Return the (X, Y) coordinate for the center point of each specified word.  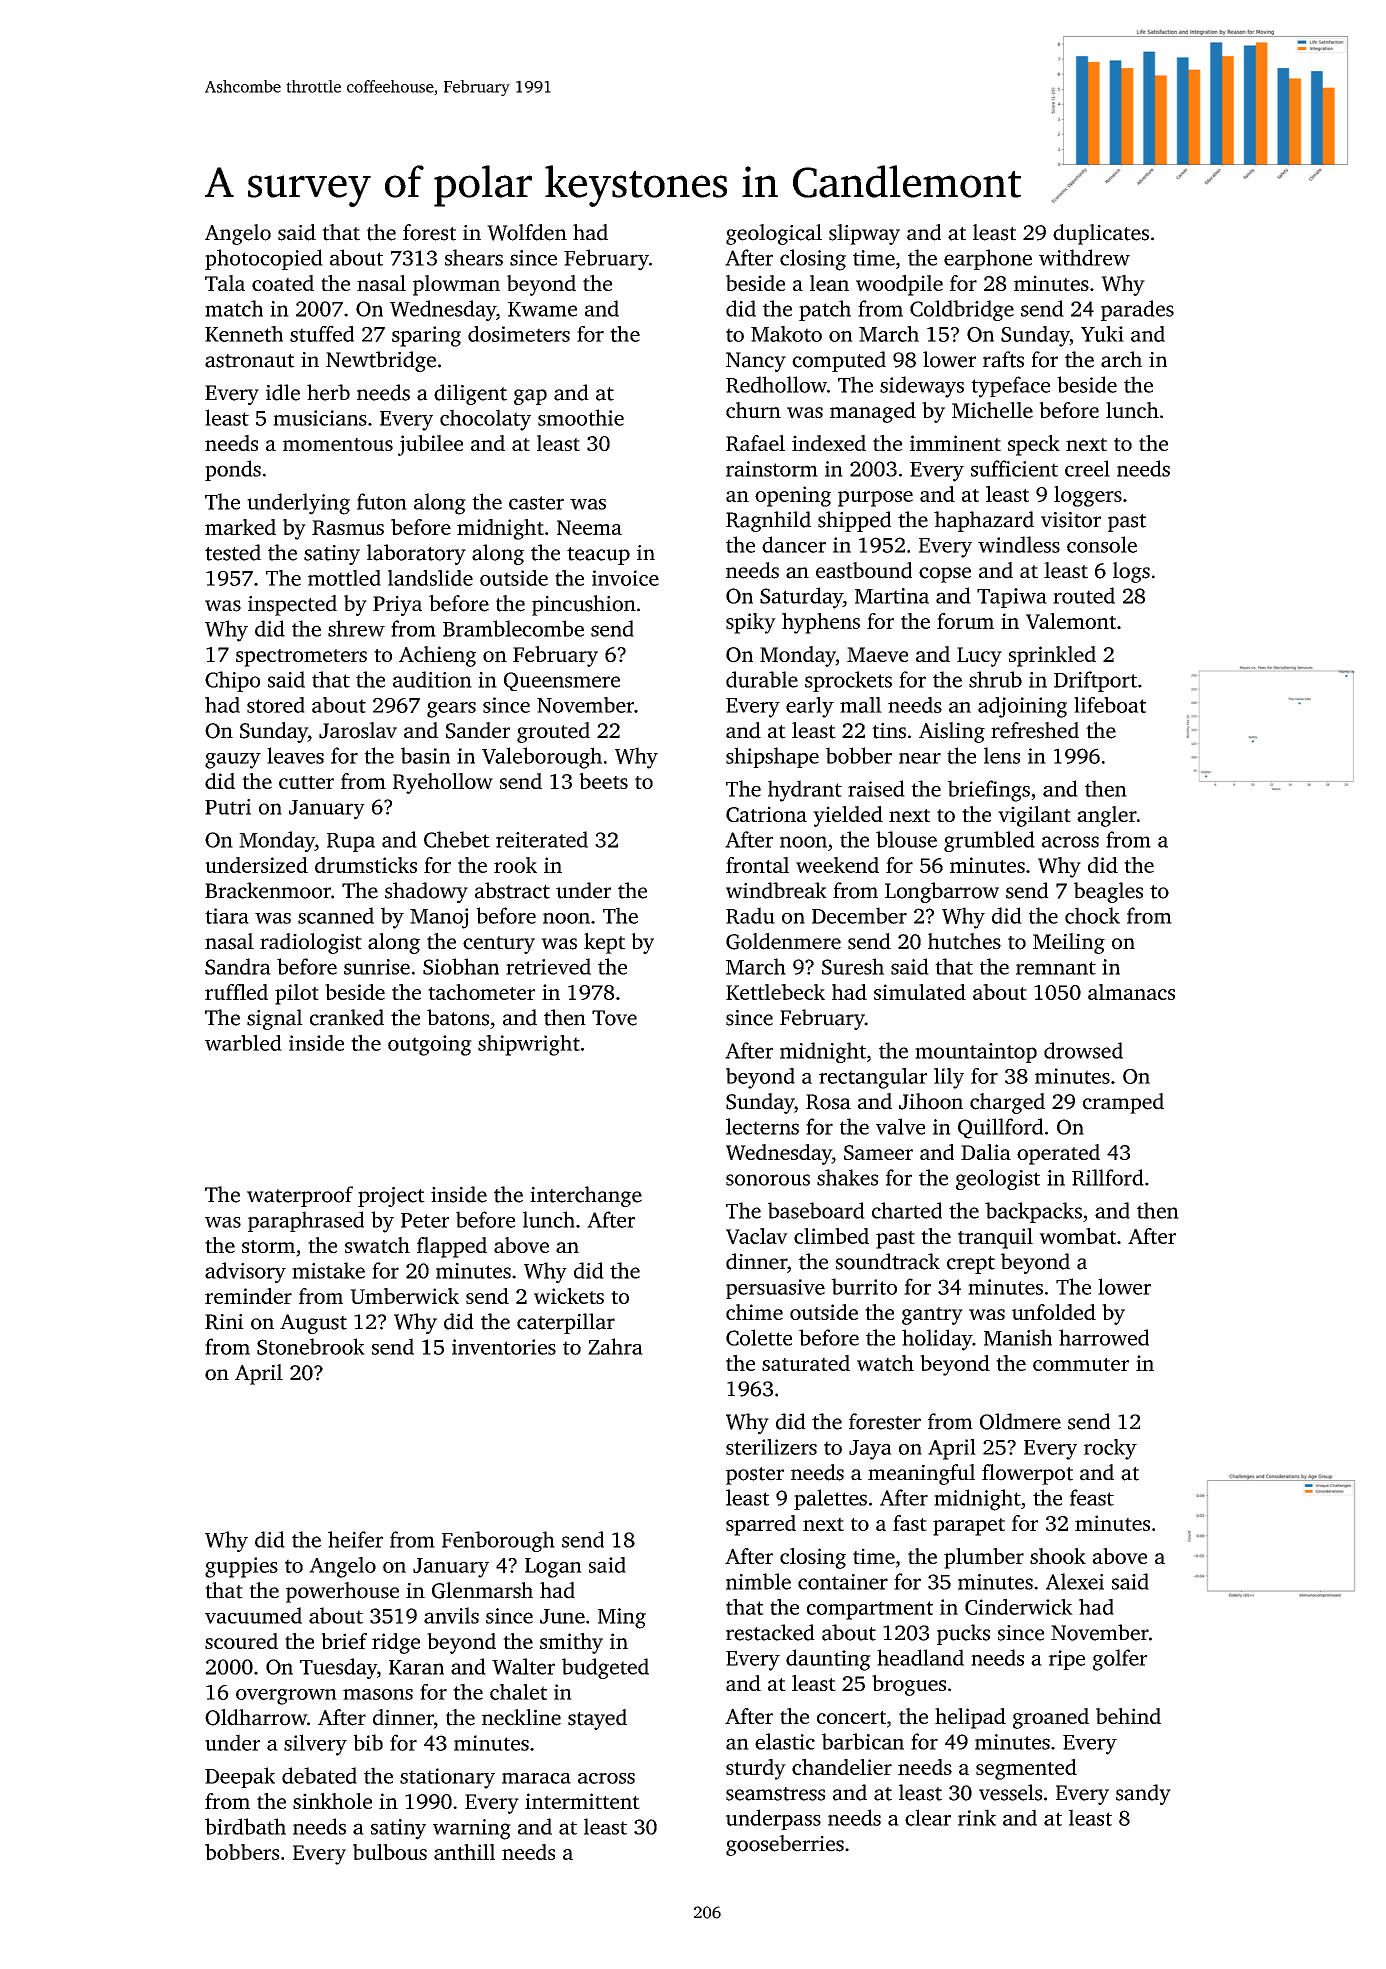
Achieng (437, 656)
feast (1092, 1497)
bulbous (390, 1852)
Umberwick (404, 1296)
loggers (1088, 496)
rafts (1003, 359)
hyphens (821, 623)
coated (283, 283)
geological (774, 234)
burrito (864, 1286)
